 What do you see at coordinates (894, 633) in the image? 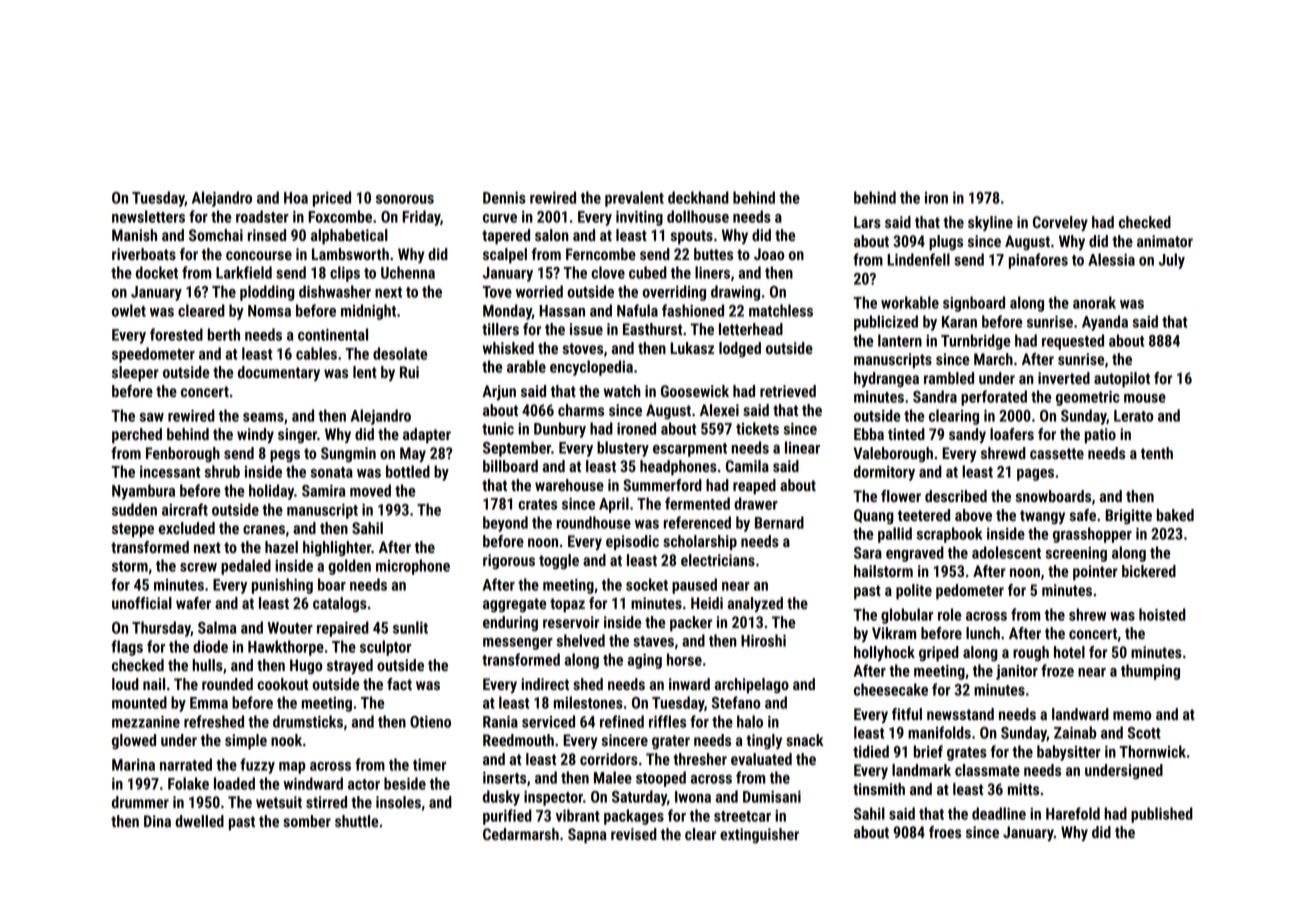
I see `Vikram` at bounding box center [894, 633].
